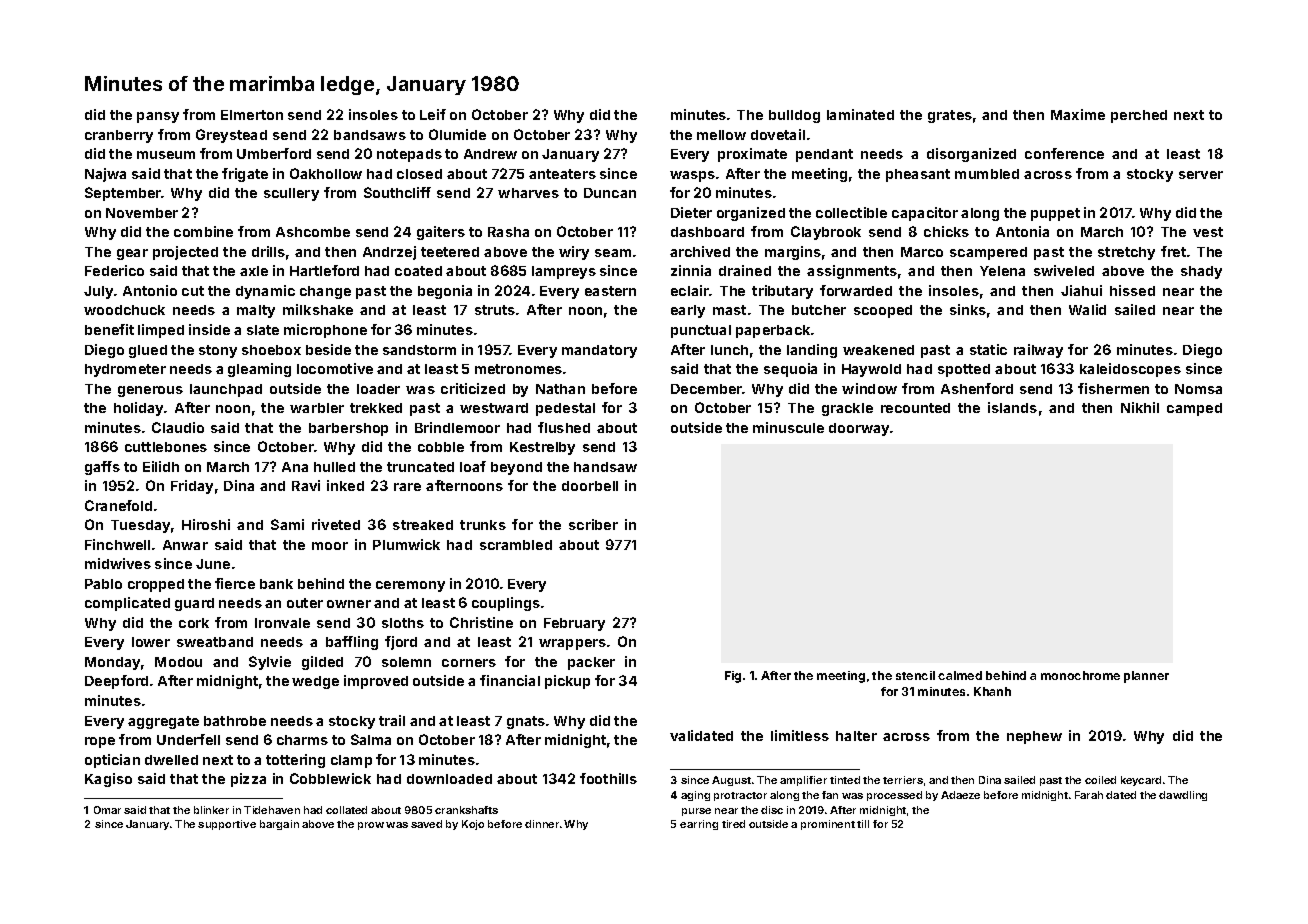 The image size is (1308, 924). Describe the element at coordinates (305, 603) in the screenshot. I see `outer` at that location.
